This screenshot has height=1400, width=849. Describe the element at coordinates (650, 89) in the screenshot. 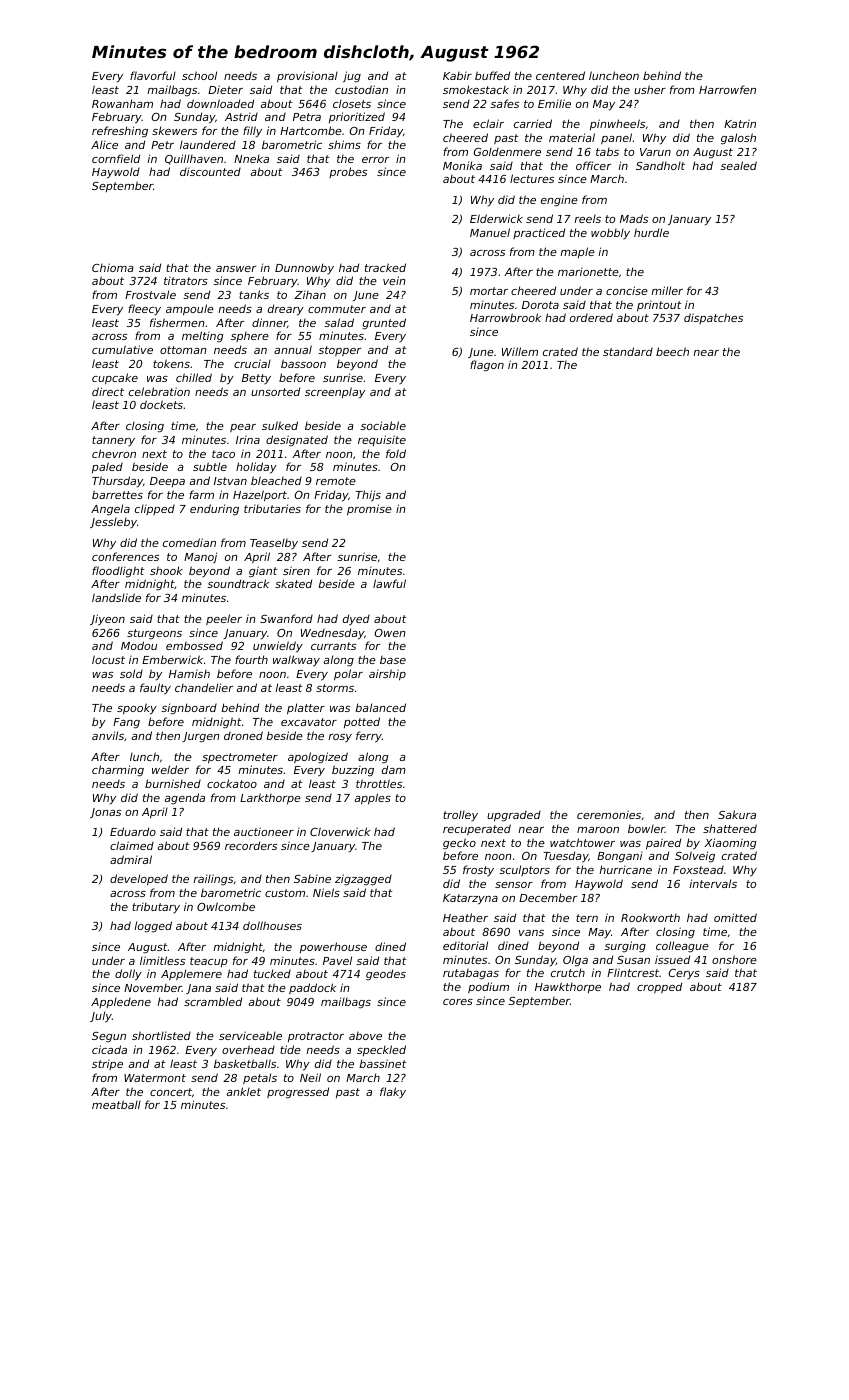

I see `usher` at that location.
